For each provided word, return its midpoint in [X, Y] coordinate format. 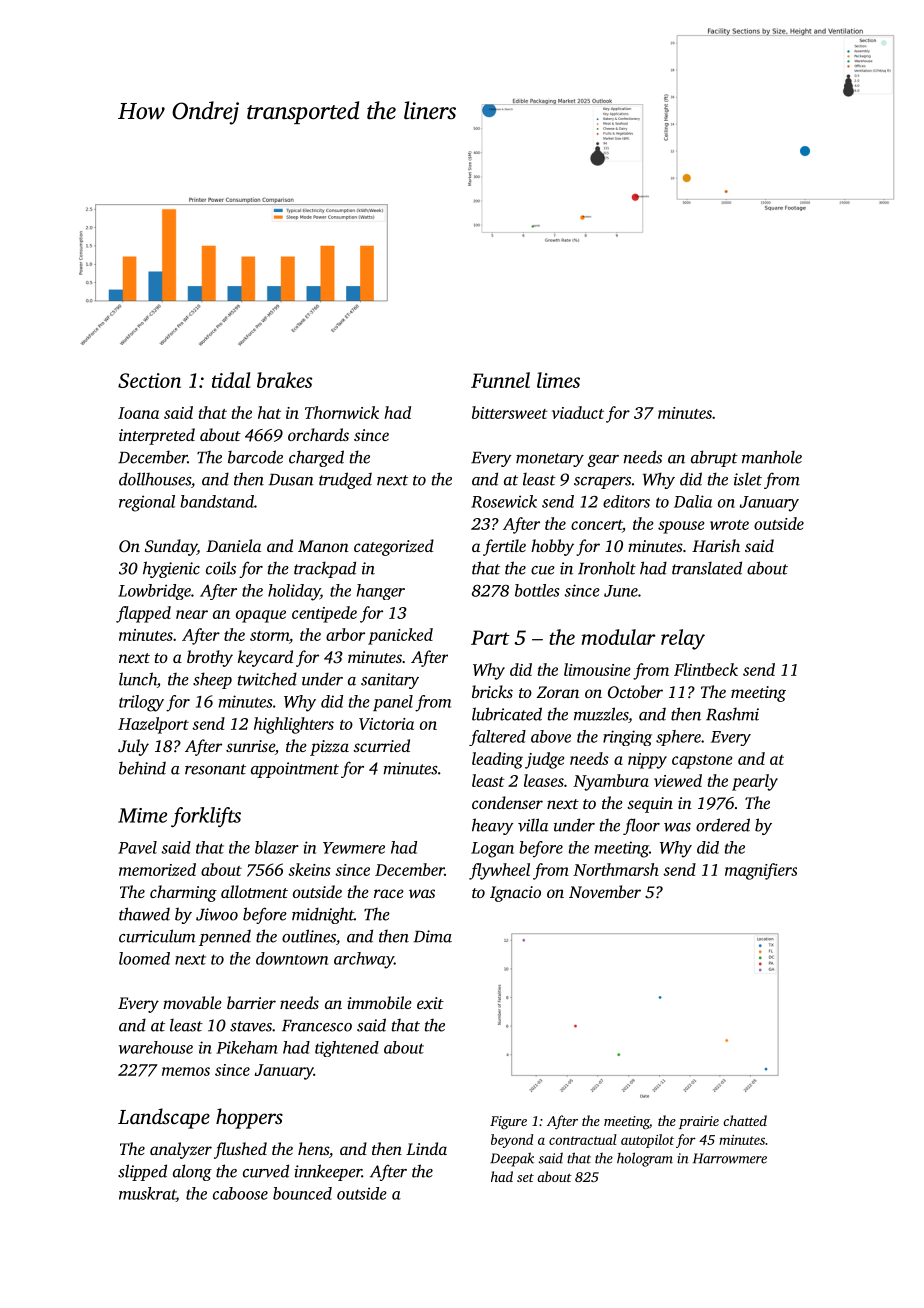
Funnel [500, 380]
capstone [702, 762]
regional [147, 503]
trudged [345, 480]
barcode [255, 457]
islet [748, 479]
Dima [432, 936]
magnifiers [761, 871]
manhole [772, 457]
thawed [144, 914]
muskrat [147, 1194]
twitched [267, 679]
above [551, 736]
